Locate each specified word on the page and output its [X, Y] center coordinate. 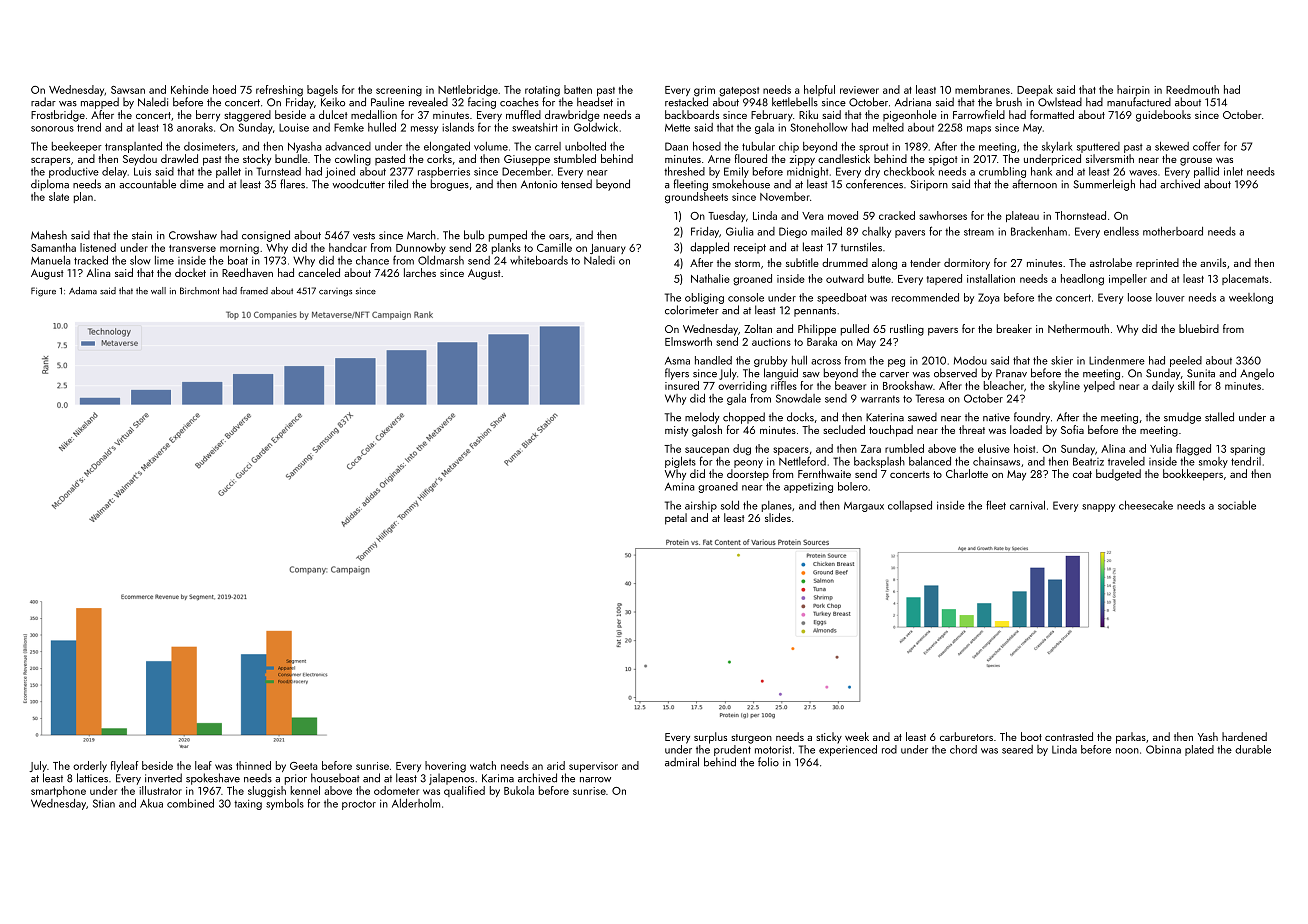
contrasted [1069, 736]
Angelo [1257, 374]
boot [1031, 736]
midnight [808, 172]
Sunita [1201, 373]
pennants [815, 312]
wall [158, 290]
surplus [710, 738]
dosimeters [209, 146]
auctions [771, 342]
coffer [1206, 146]
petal [676, 519]
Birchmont [200, 291]
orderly [90, 766]
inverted [163, 778]
